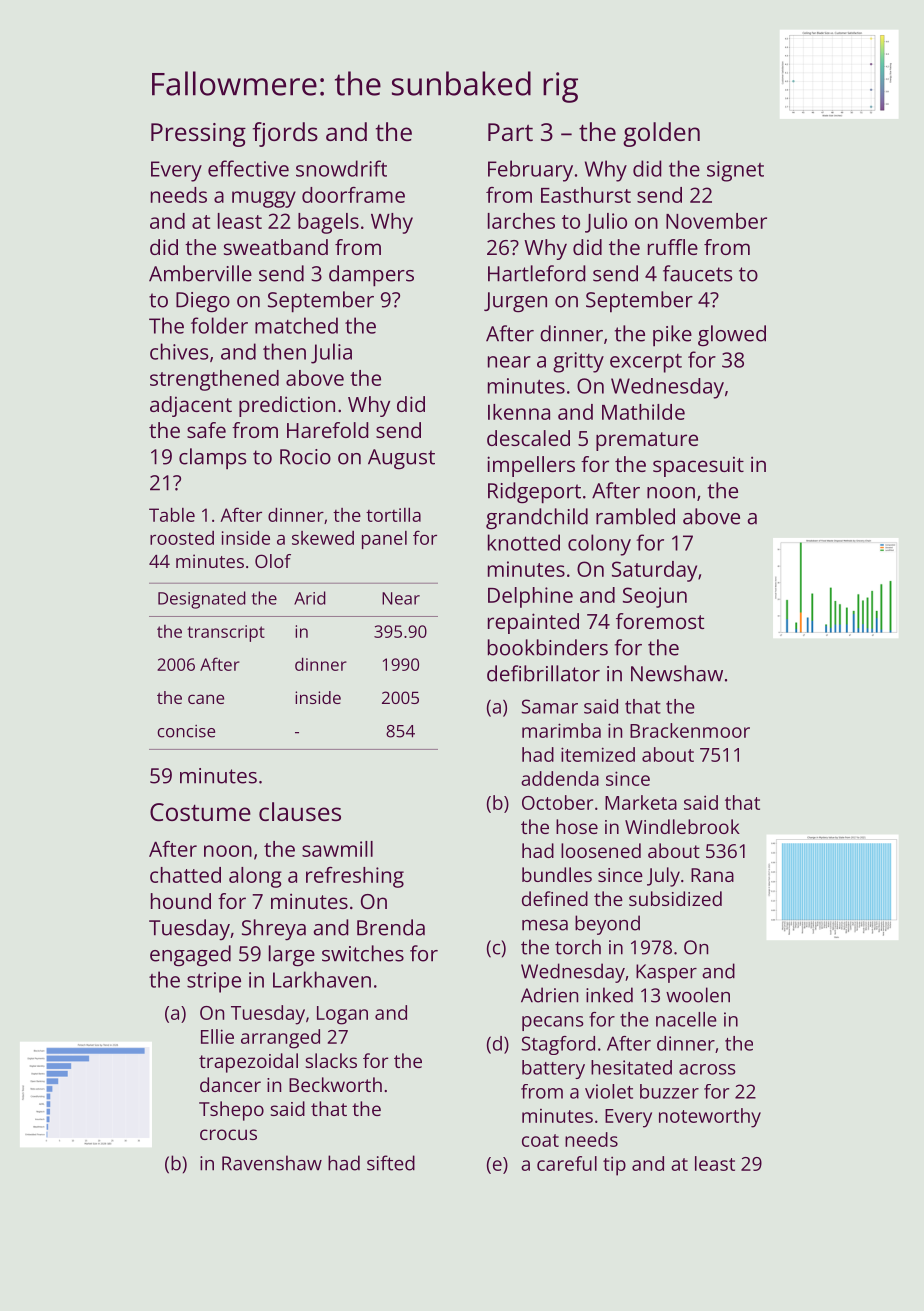 The image size is (924, 1311). What do you see at coordinates (686, 1019) in the screenshot?
I see `nacelle` at bounding box center [686, 1019].
